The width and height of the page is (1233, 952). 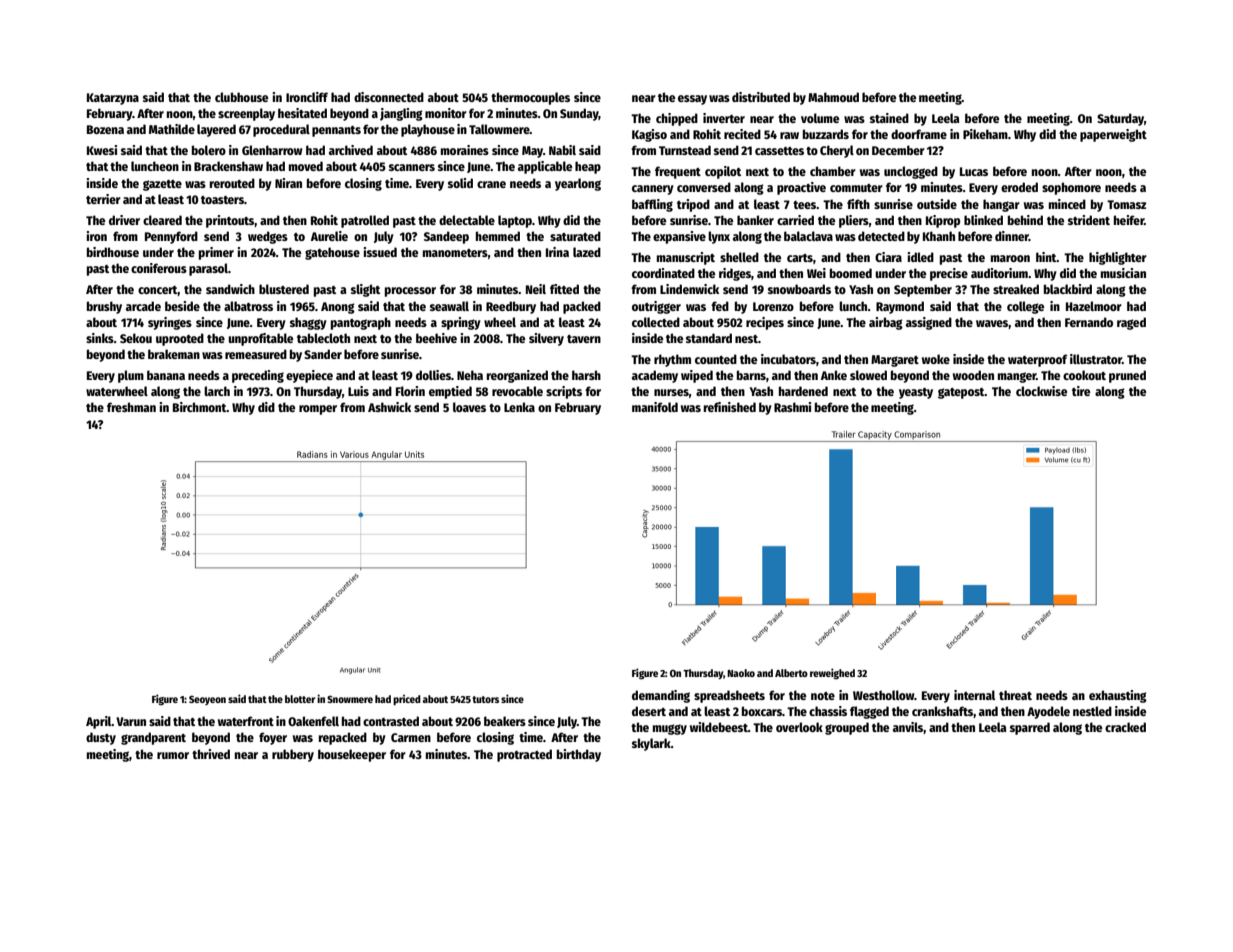 What do you see at coordinates (131, 407) in the page?
I see `freshman` at bounding box center [131, 407].
